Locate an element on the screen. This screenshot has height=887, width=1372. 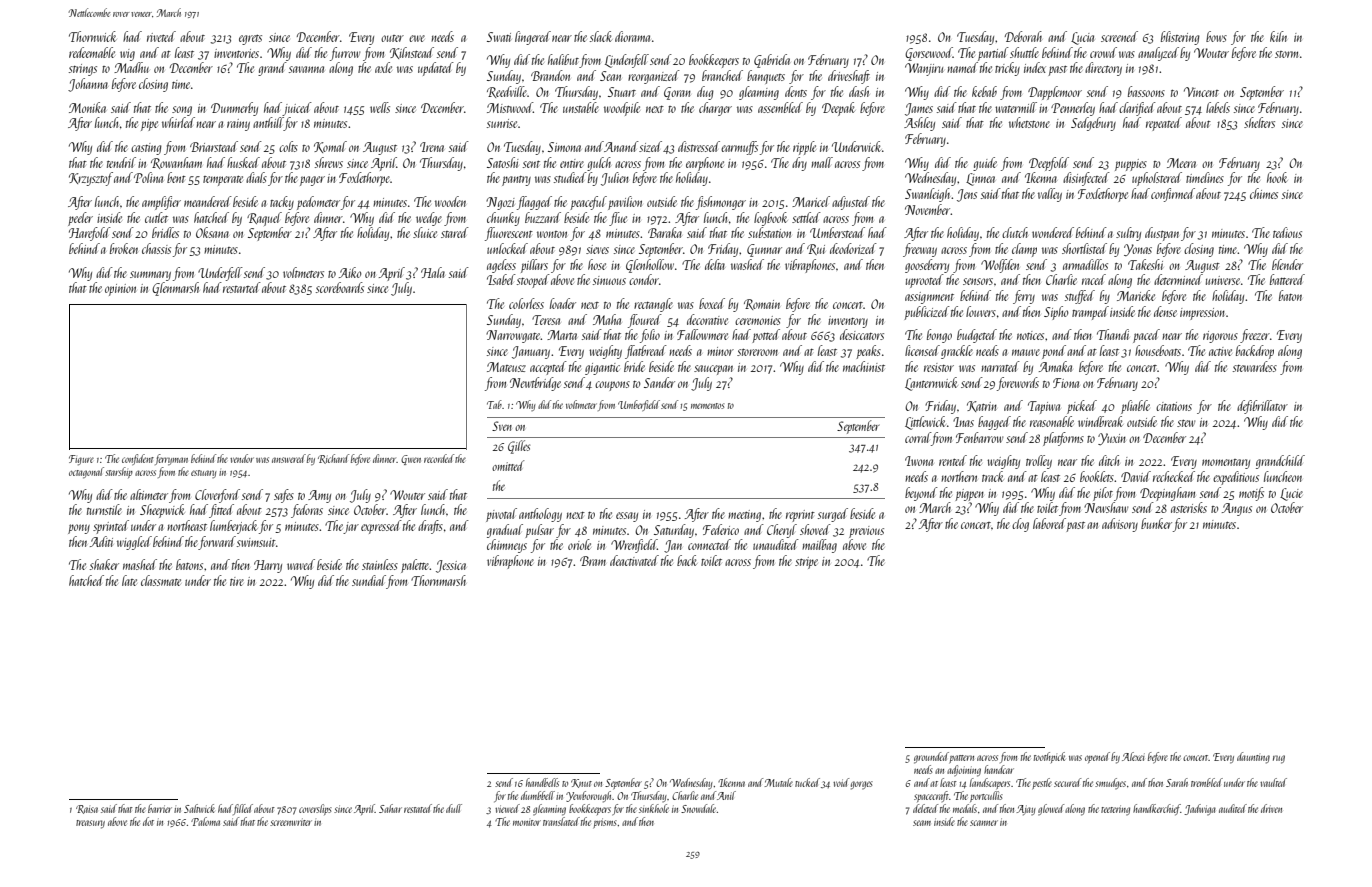
handbells is located at coordinates (542, 782).
